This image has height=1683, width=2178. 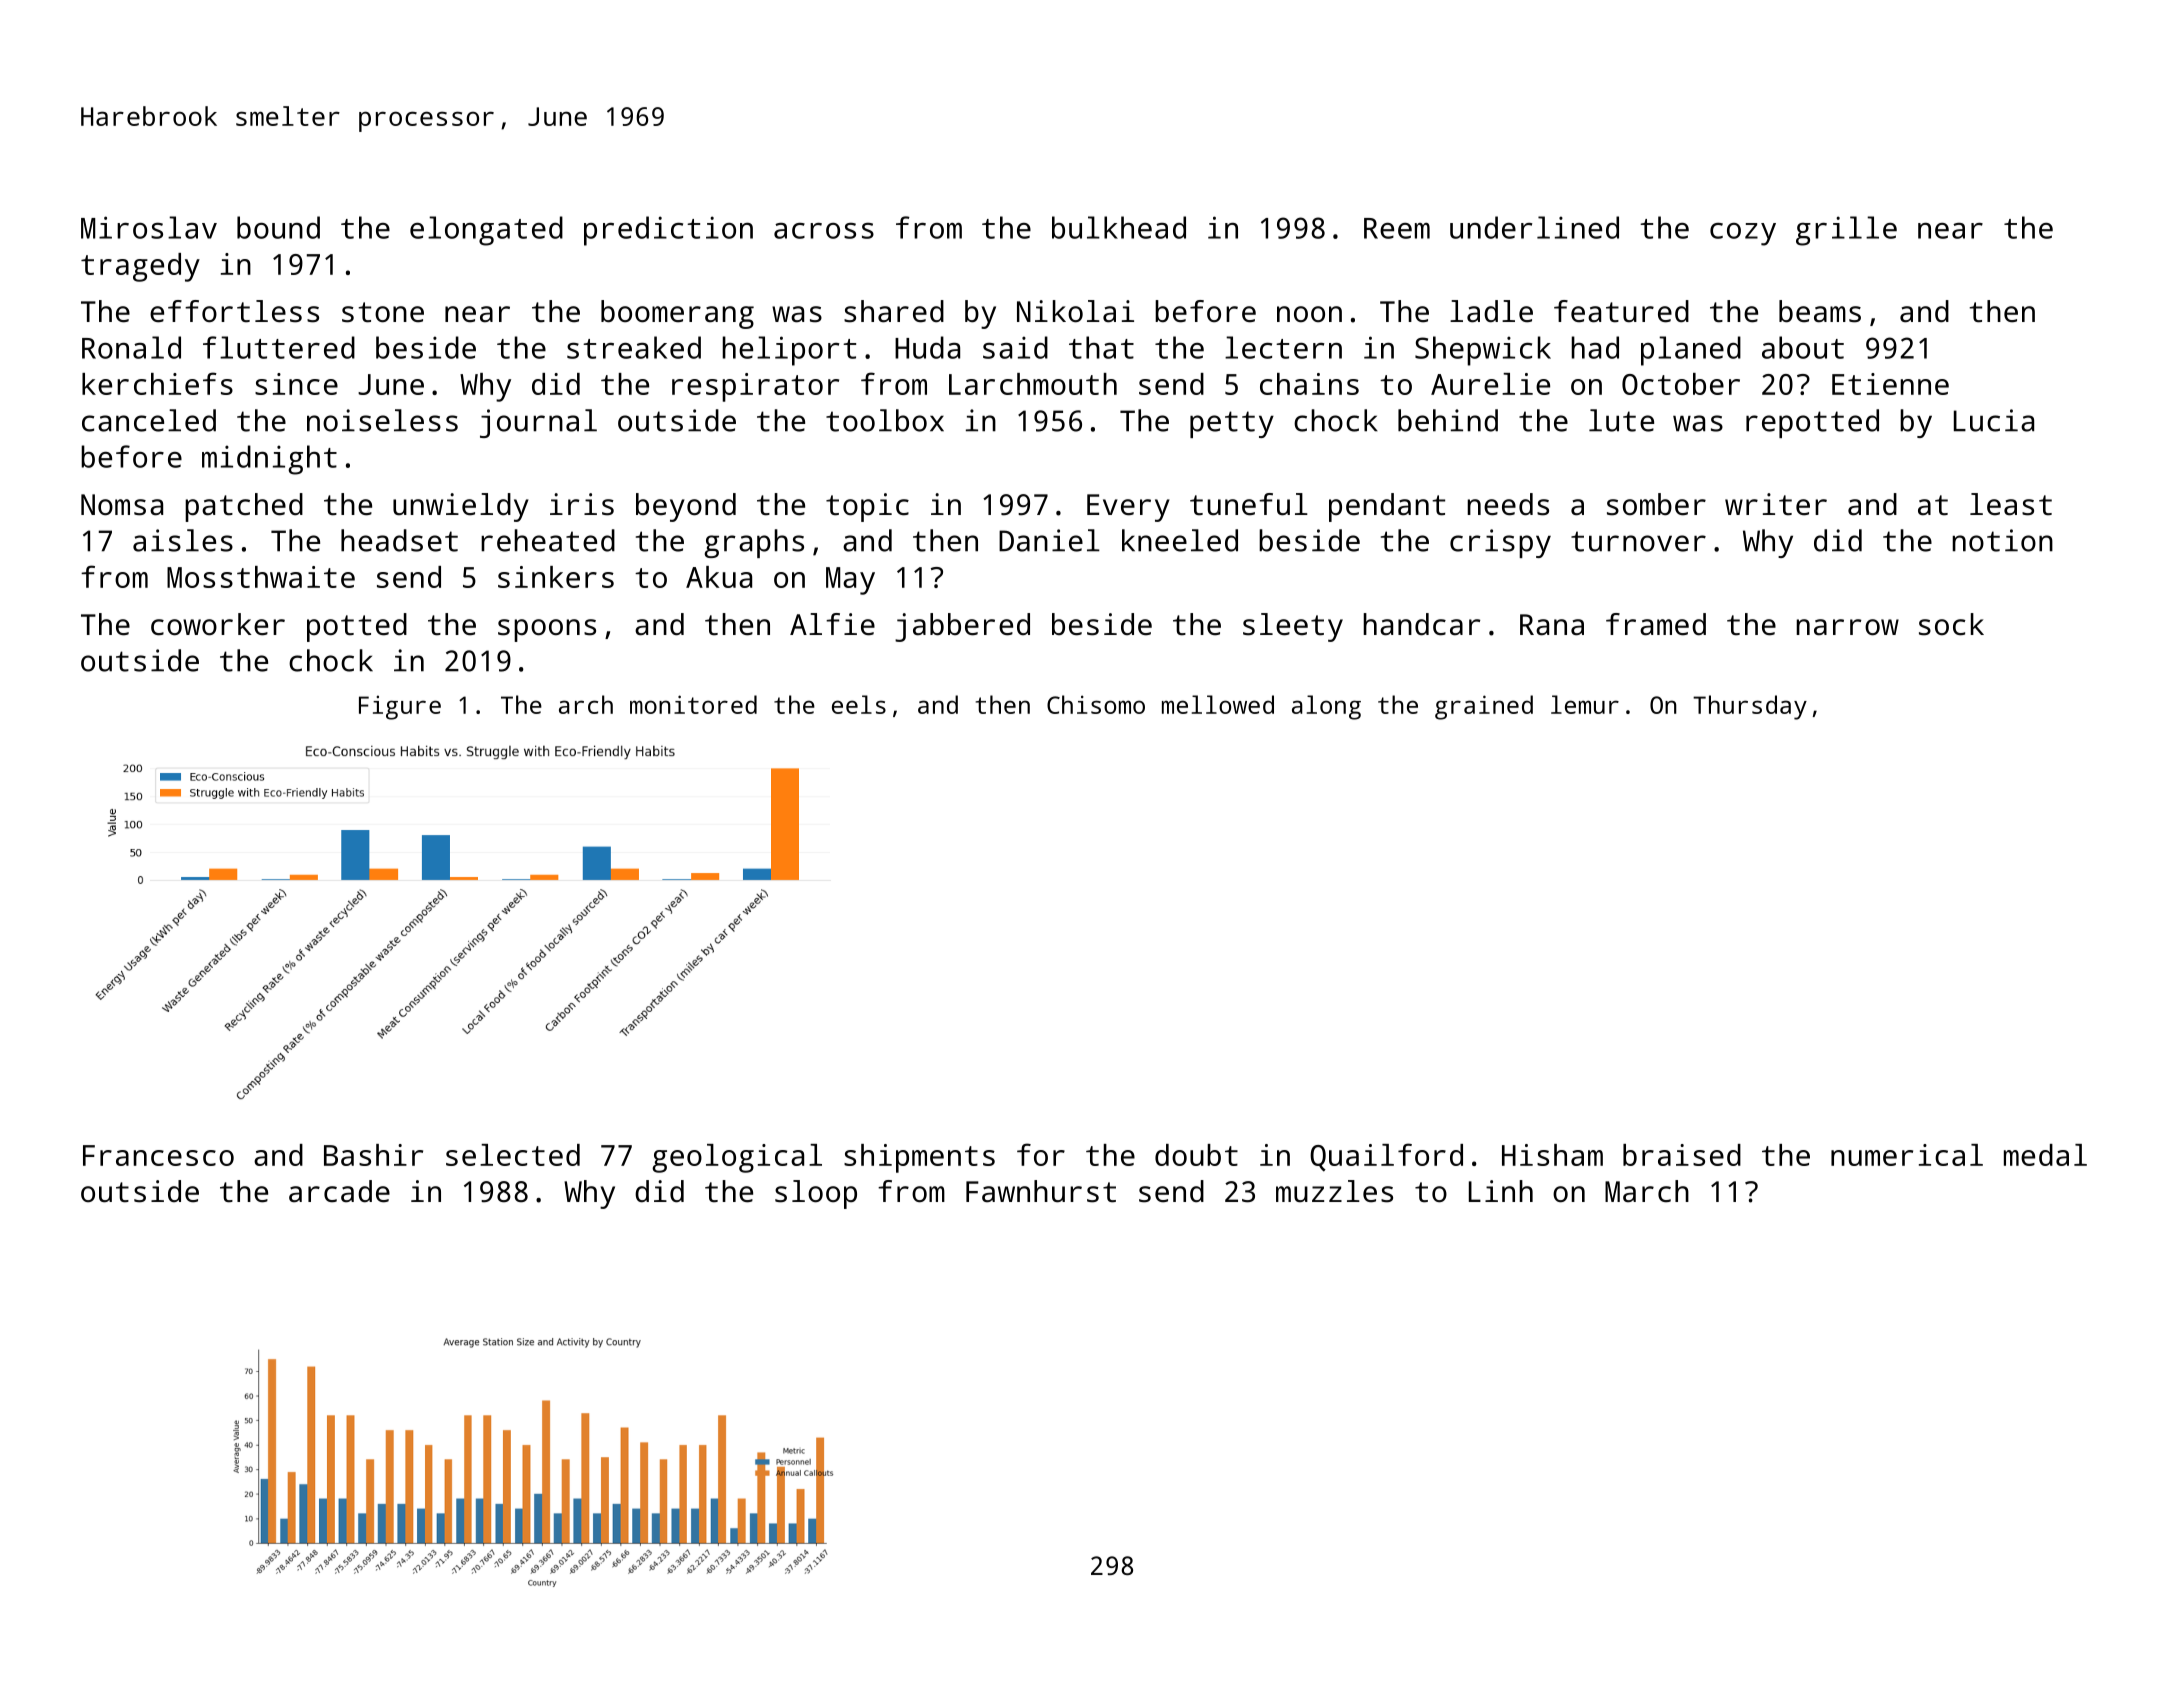 I want to click on sock, so click(x=1951, y=624).
